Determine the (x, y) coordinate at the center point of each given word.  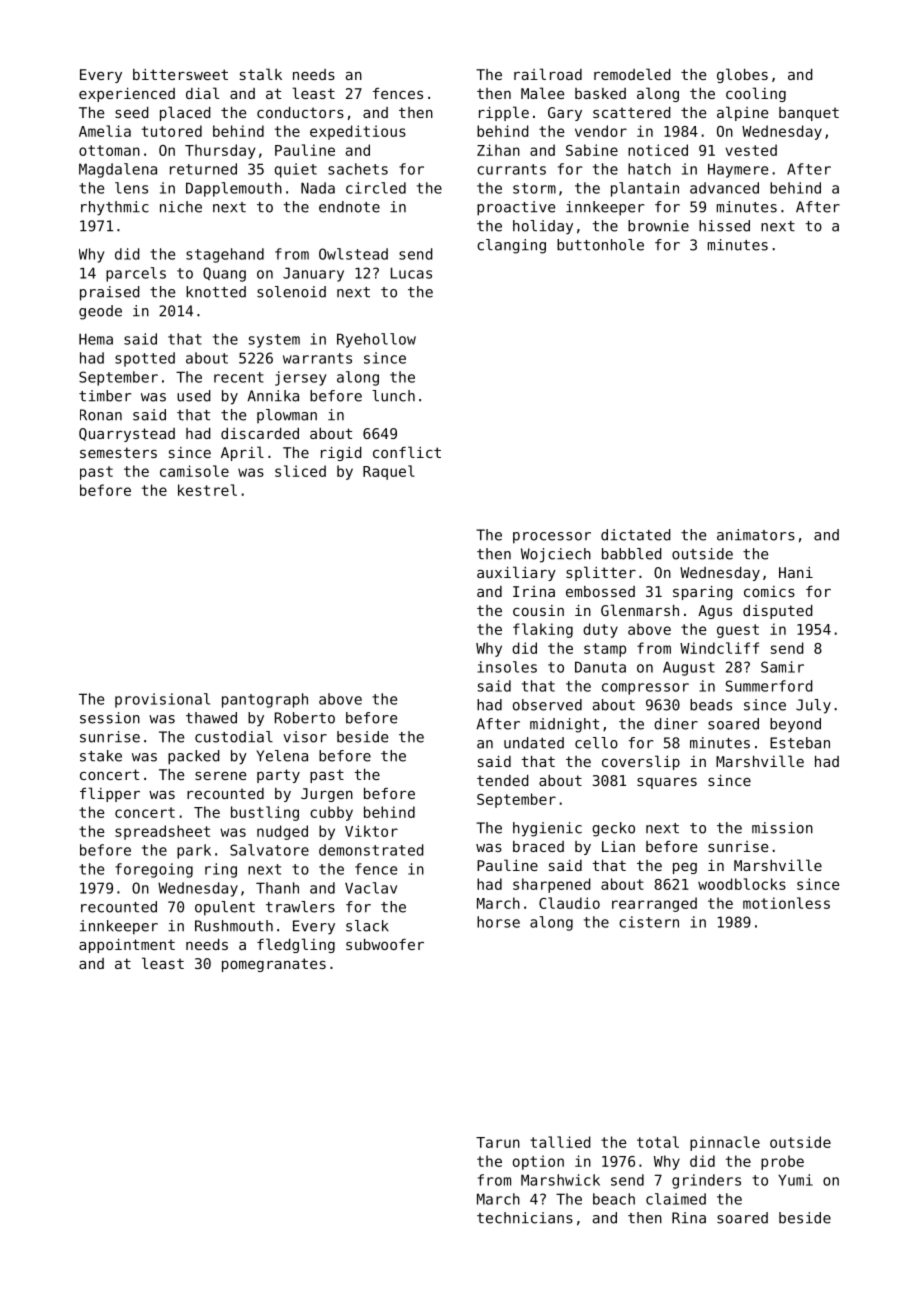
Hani (796, 572)
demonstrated (371, 850)
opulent (225, 908)
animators (756, 535)
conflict (407, 452)
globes (742, 75)
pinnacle (725, 1143)
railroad (548, 74)
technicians (525, 1218)
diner (676, 724)
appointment (127, 946)
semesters (118, 452)
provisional (162, 700)
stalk (261, 74)
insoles (507, 667)
